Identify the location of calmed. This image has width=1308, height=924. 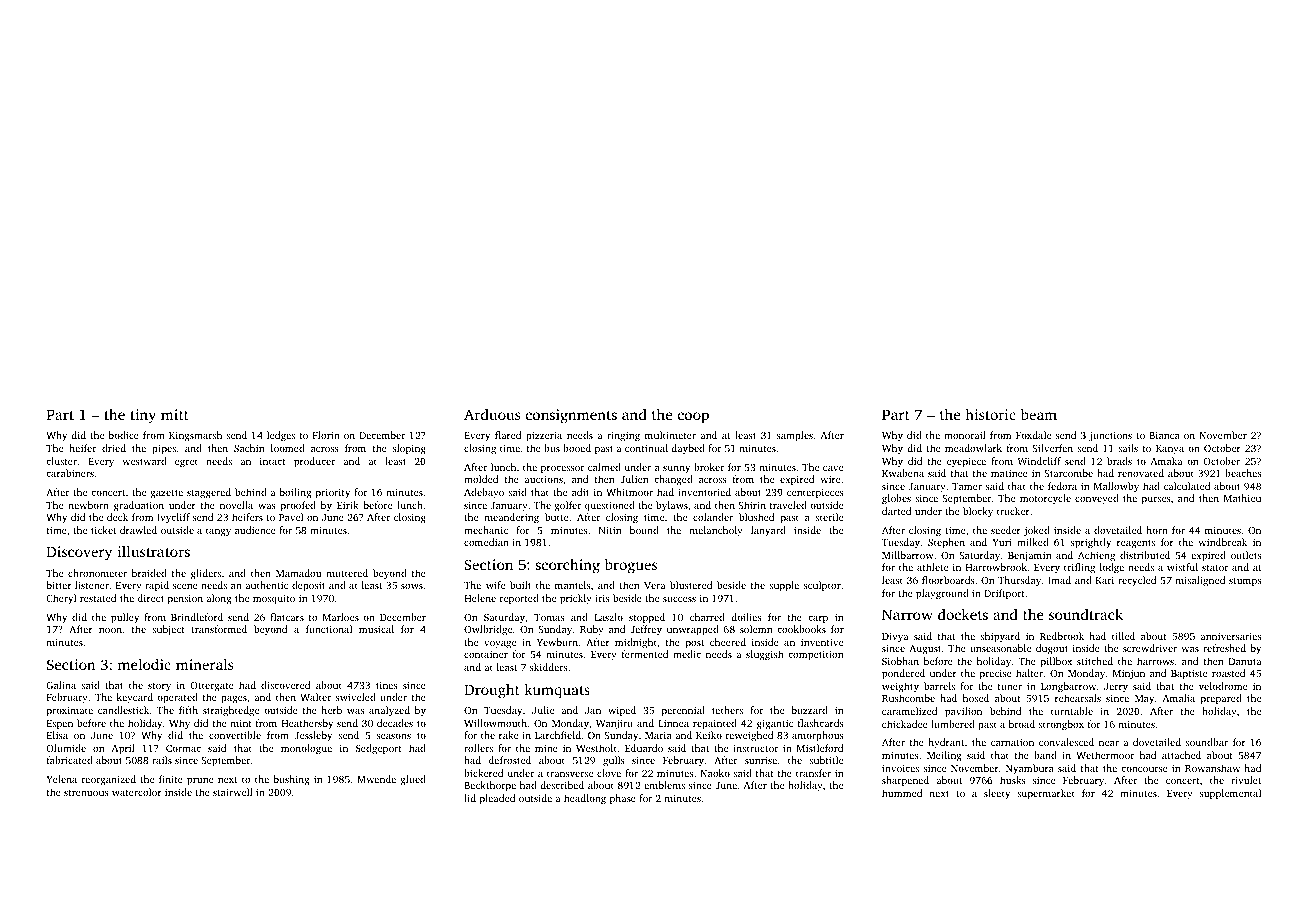
(604, 467).
